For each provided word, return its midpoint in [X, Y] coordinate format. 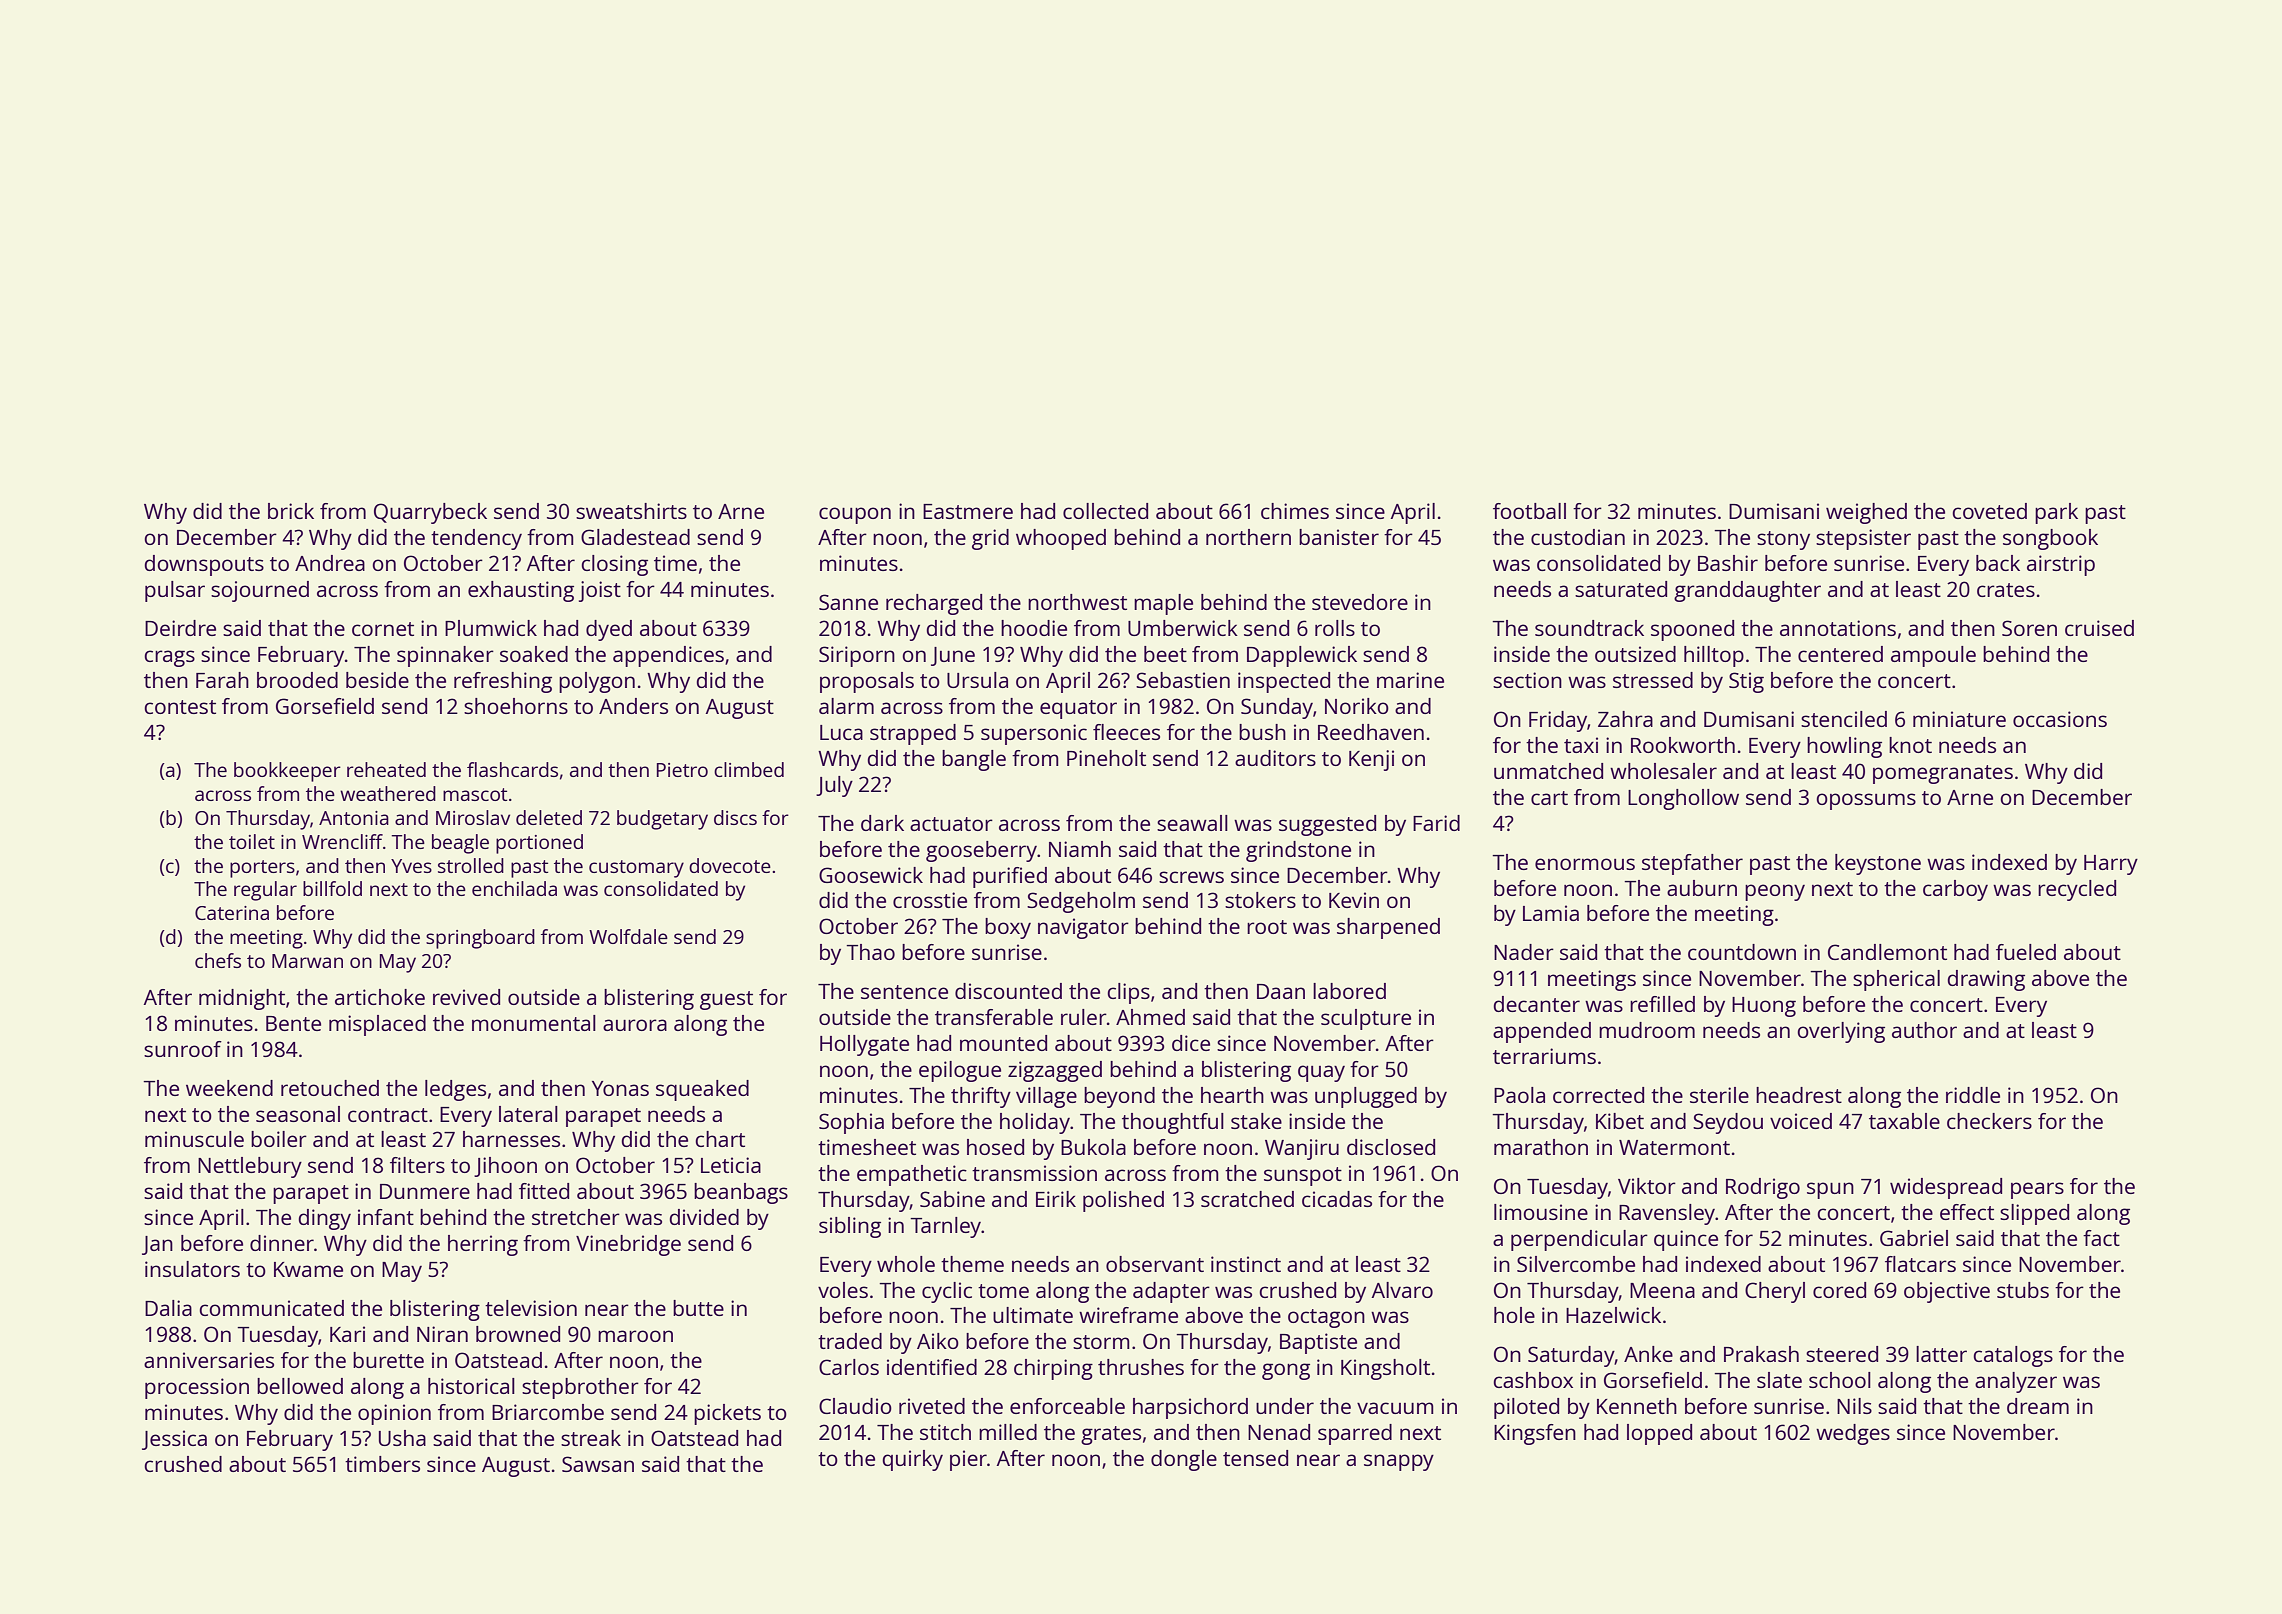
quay [1321, 1073]
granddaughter [1747, 591]
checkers [1989, 1121]
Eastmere [968, 511]
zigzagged [1055, 1071]
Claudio [855, 1406]
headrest [1799, 1095]
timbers [382, 1464]
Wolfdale [628, 936]
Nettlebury [250, 1167]
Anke [1648, 1354]
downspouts [204, 565]
